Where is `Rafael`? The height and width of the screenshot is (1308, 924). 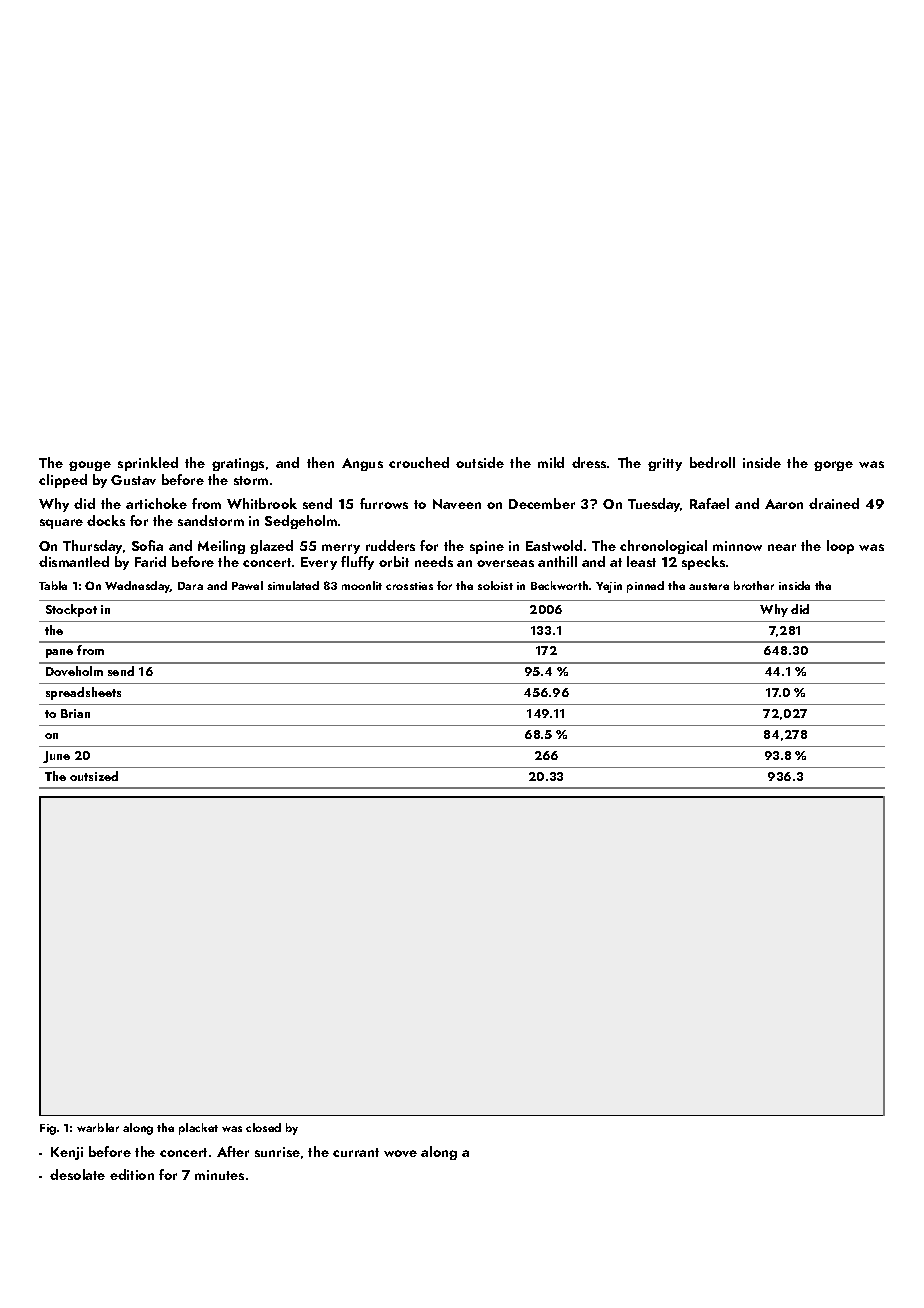
Rafael is located at coordinates (709, 503).
